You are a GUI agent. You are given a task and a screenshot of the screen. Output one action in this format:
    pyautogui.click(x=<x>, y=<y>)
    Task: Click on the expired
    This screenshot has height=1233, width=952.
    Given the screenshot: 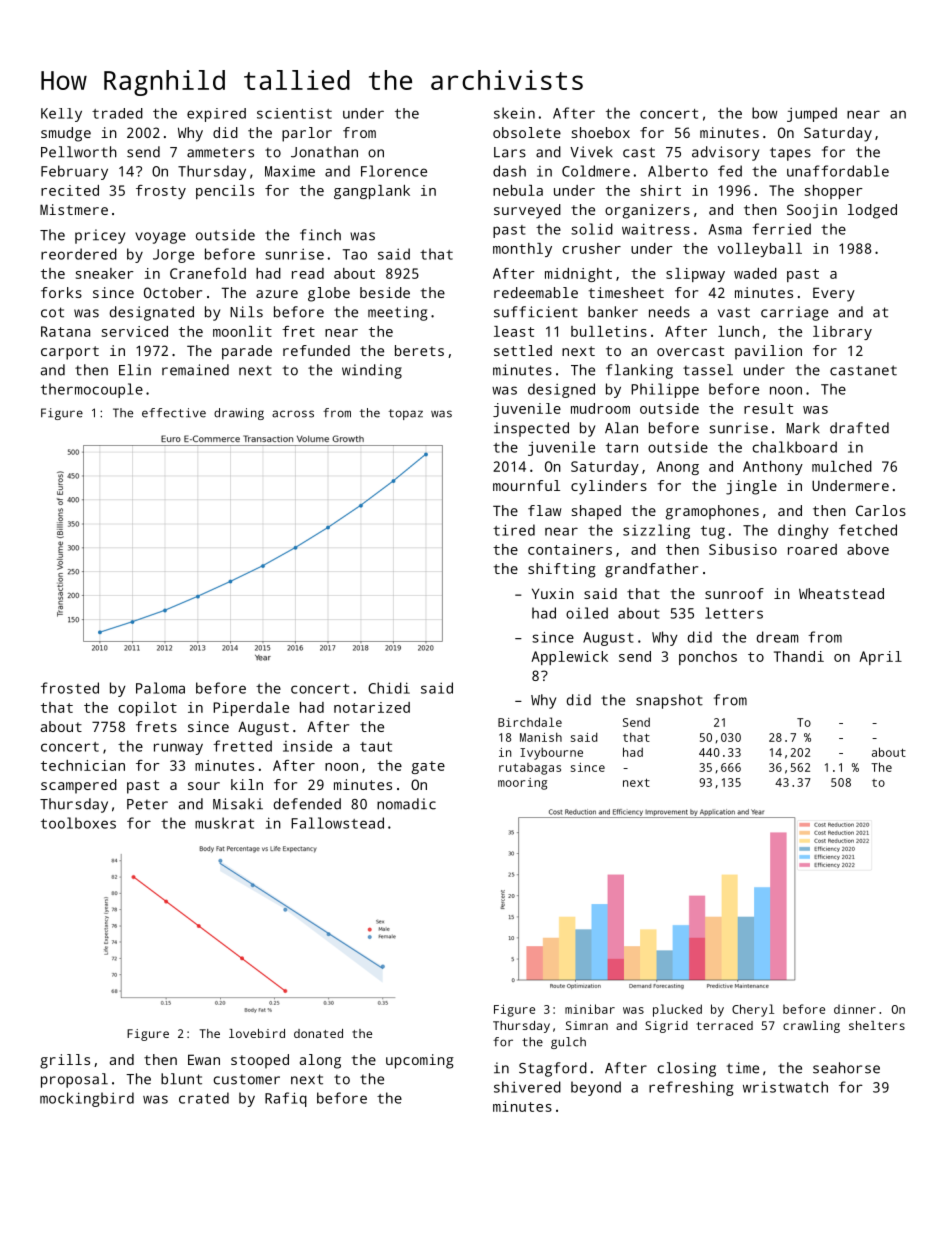 What is the action you would take?
    pyautogui.click(x=216, y=115)
